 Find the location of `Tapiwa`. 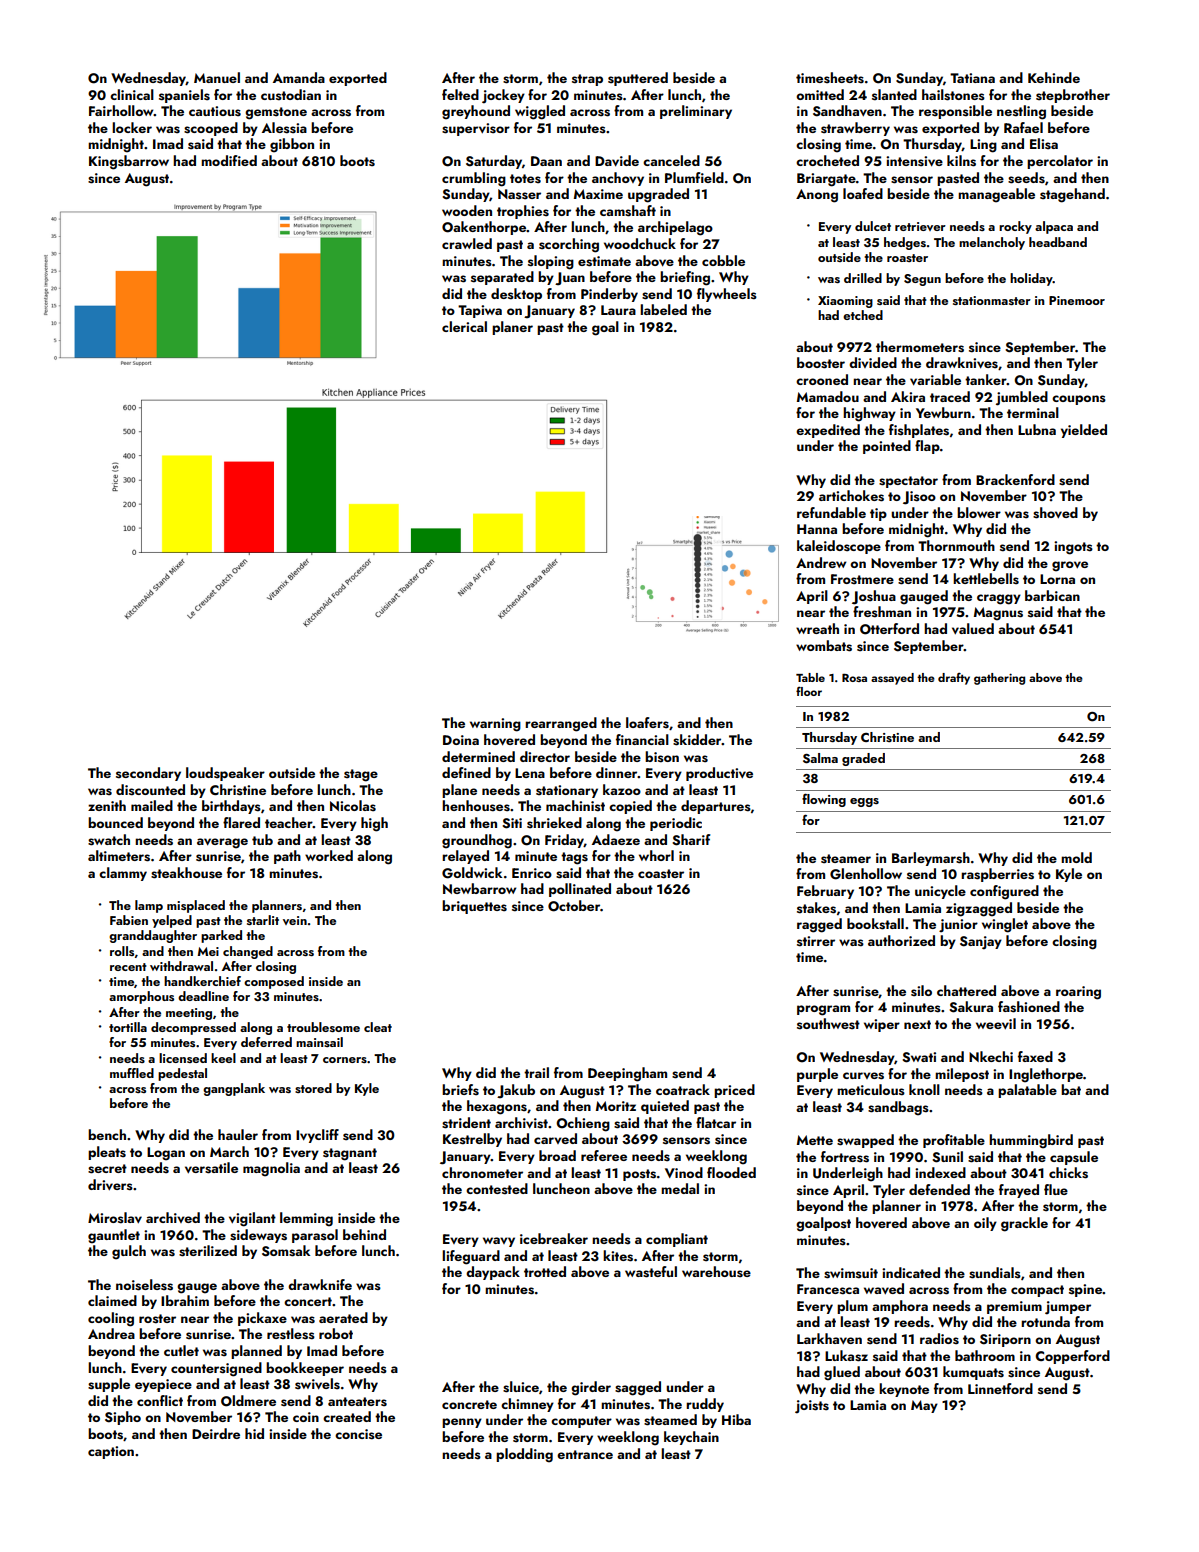

Tapiwa is located at coordinates (480, 311).
